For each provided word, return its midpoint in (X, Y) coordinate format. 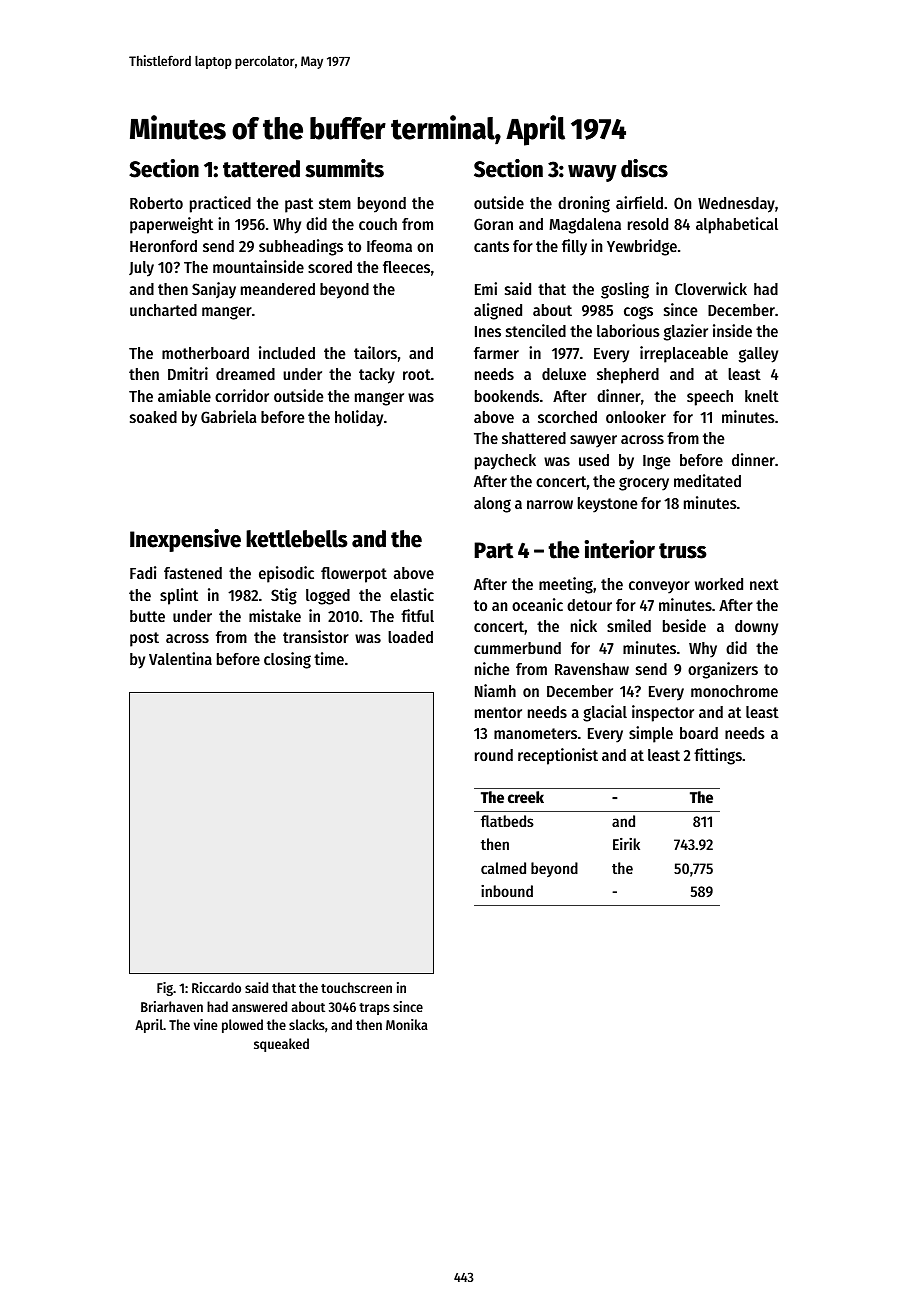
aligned (498, 311)
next (764, 584)
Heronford (163, 246)
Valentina (180, 658)
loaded (410, 637)
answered (259, 1006)
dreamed (245, 374)
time (329, 658)
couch (378, 224)
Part (493, 550)
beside (684, 625)
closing (287, 660)
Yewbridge (642, 247)
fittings (718, 756)
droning (584, 204)
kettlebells (297, 539)
